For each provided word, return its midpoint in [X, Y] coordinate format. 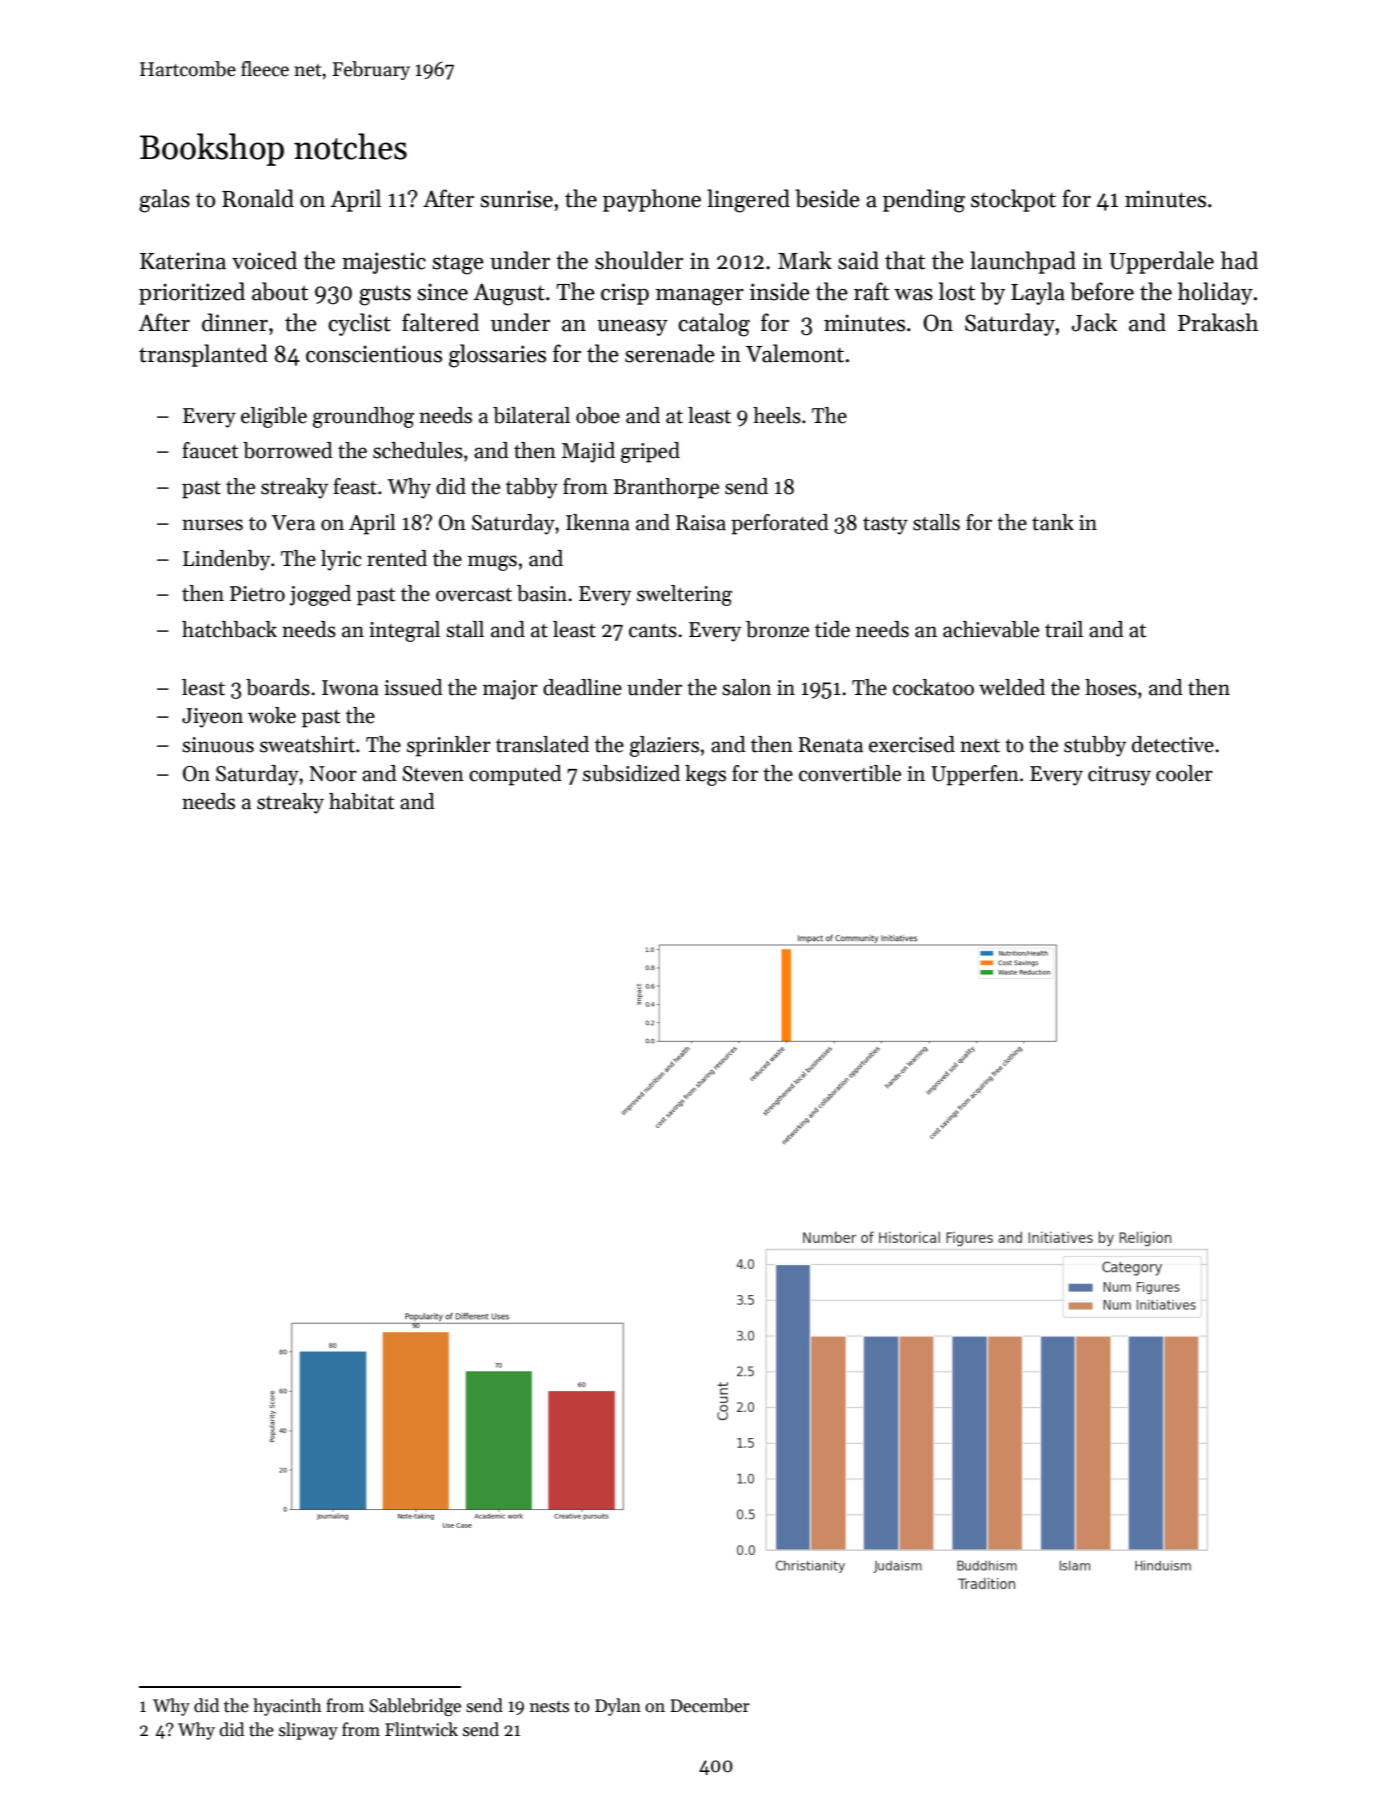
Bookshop [212, 149]
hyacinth [287, 1707]
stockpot [1013, 200]
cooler [1184, 773]
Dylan [618, 1707]
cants [653, 631]
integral [404, 631]
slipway [308, 1731]
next [980, 746]
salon [746, 687]
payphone [652, 200]
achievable [991, 629]
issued [413, 687]
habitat [361, 801]
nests [549, 1707]
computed [515, 775]
